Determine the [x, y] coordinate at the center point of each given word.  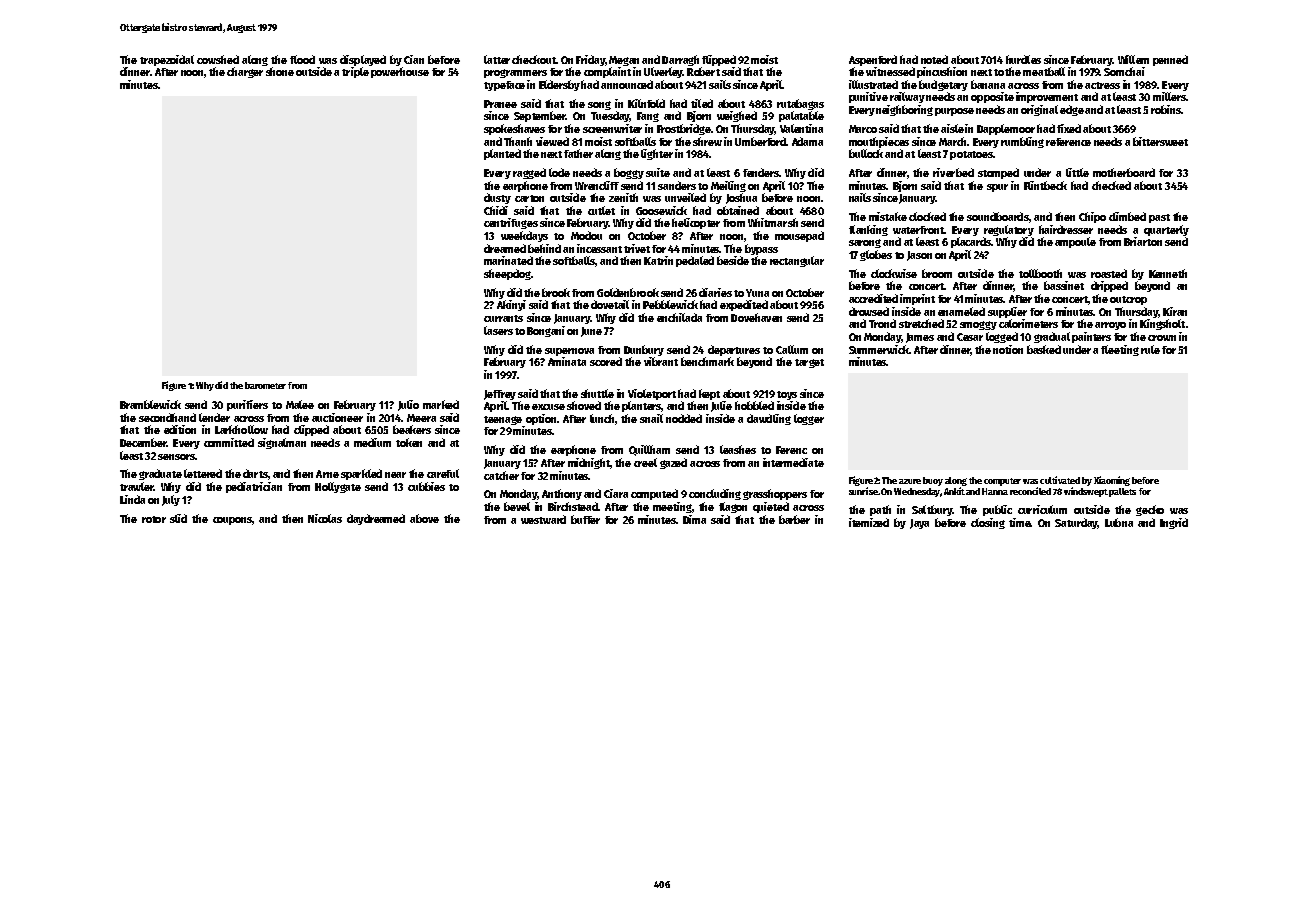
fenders [761, 172]
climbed [1127, 216]
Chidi [496, 210]
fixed [1069, 128]
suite [658, 172]
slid [178, 518]
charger [245, 72]
